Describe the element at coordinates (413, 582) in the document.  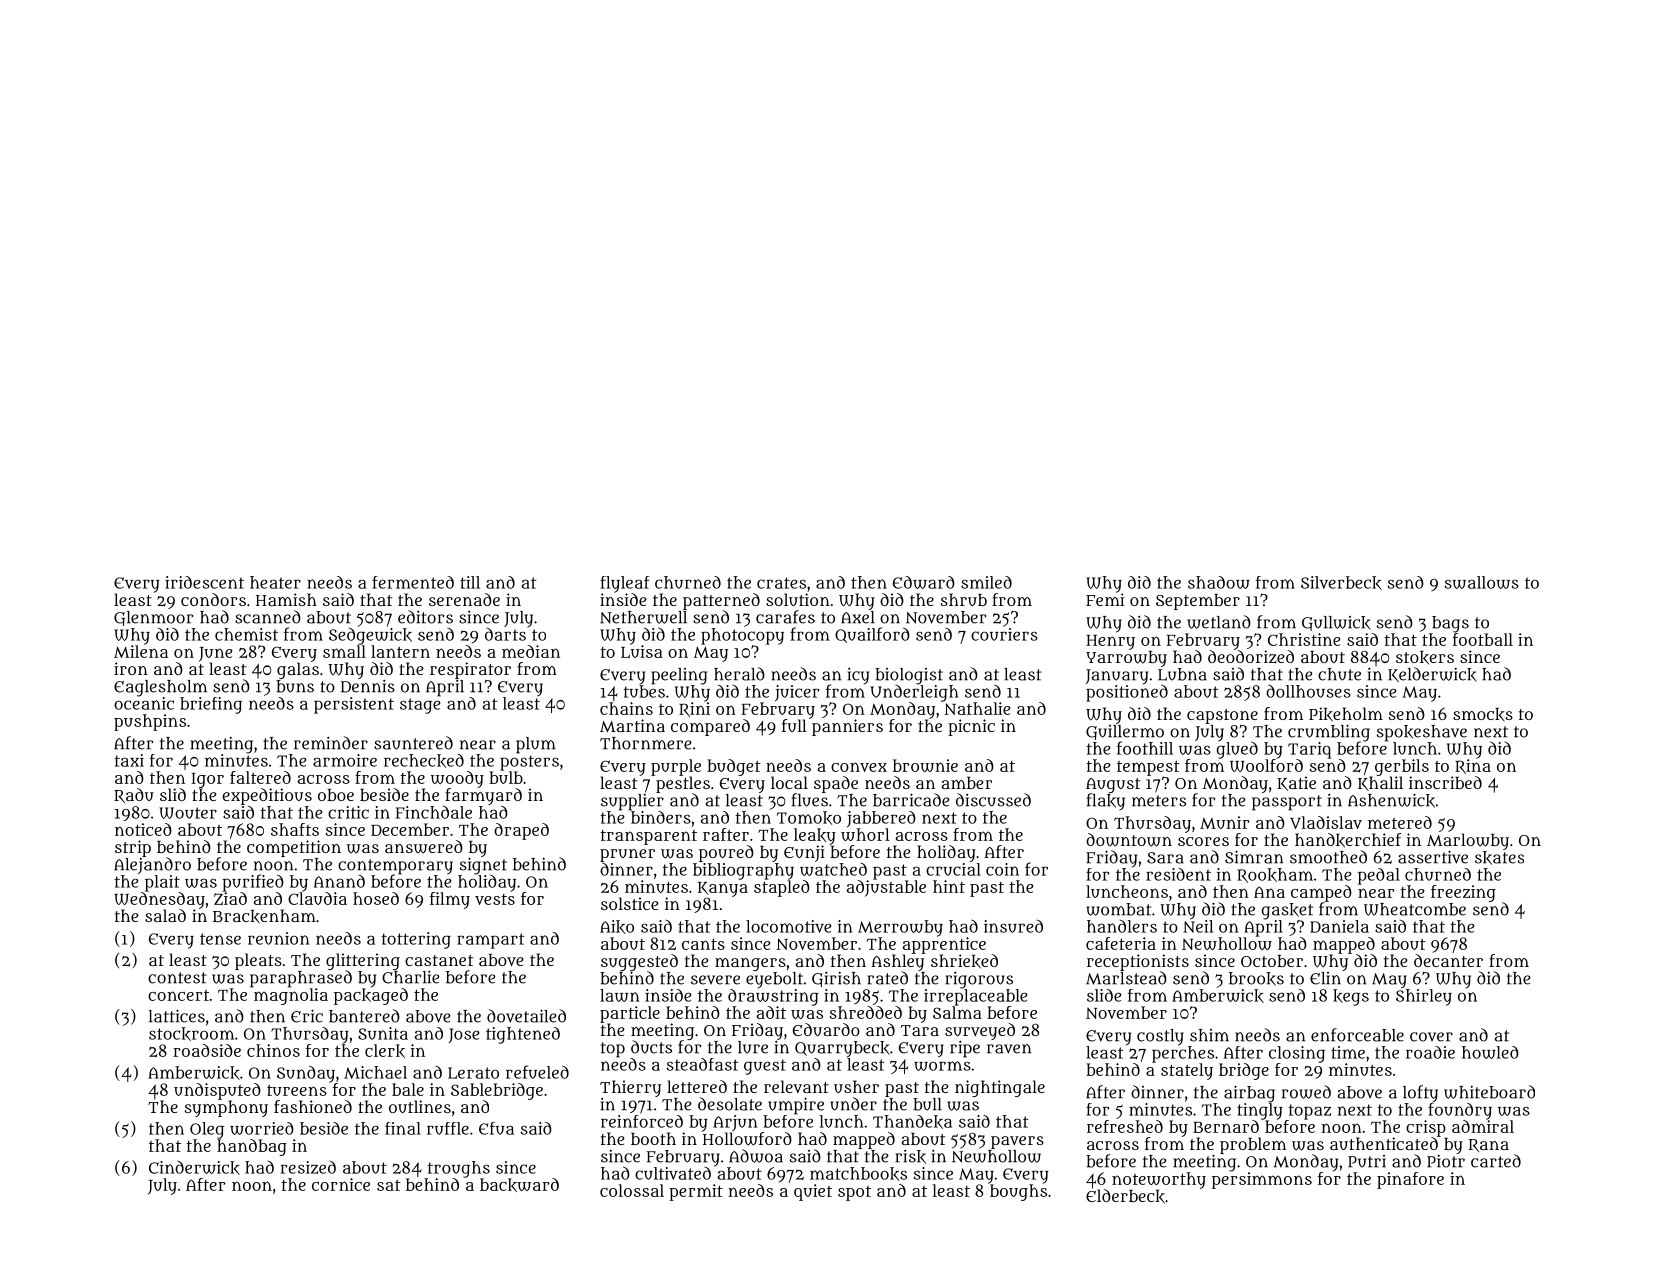
I see `fermented` at that location.
